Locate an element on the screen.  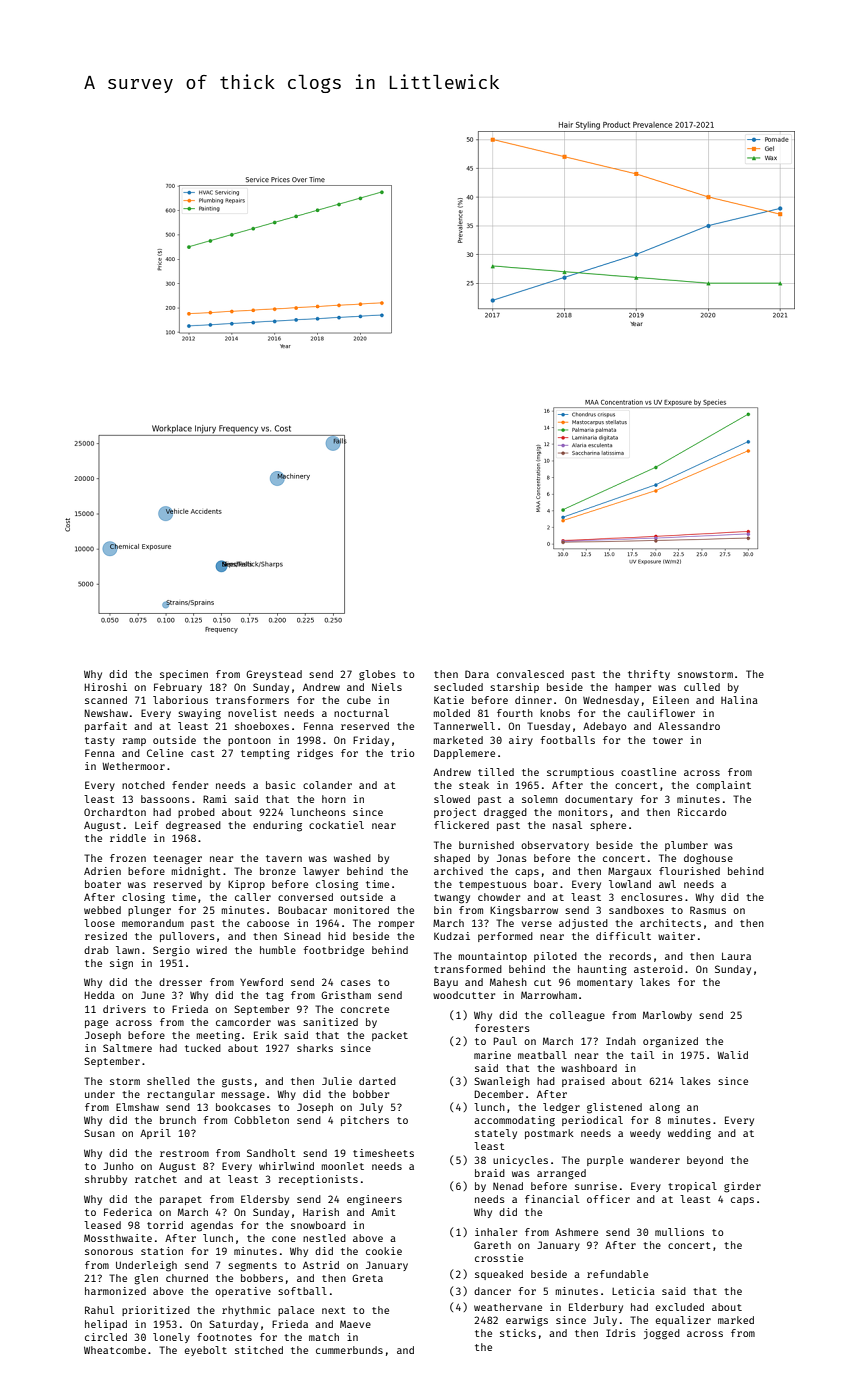
swaying is located at coordinates (199, 714).
